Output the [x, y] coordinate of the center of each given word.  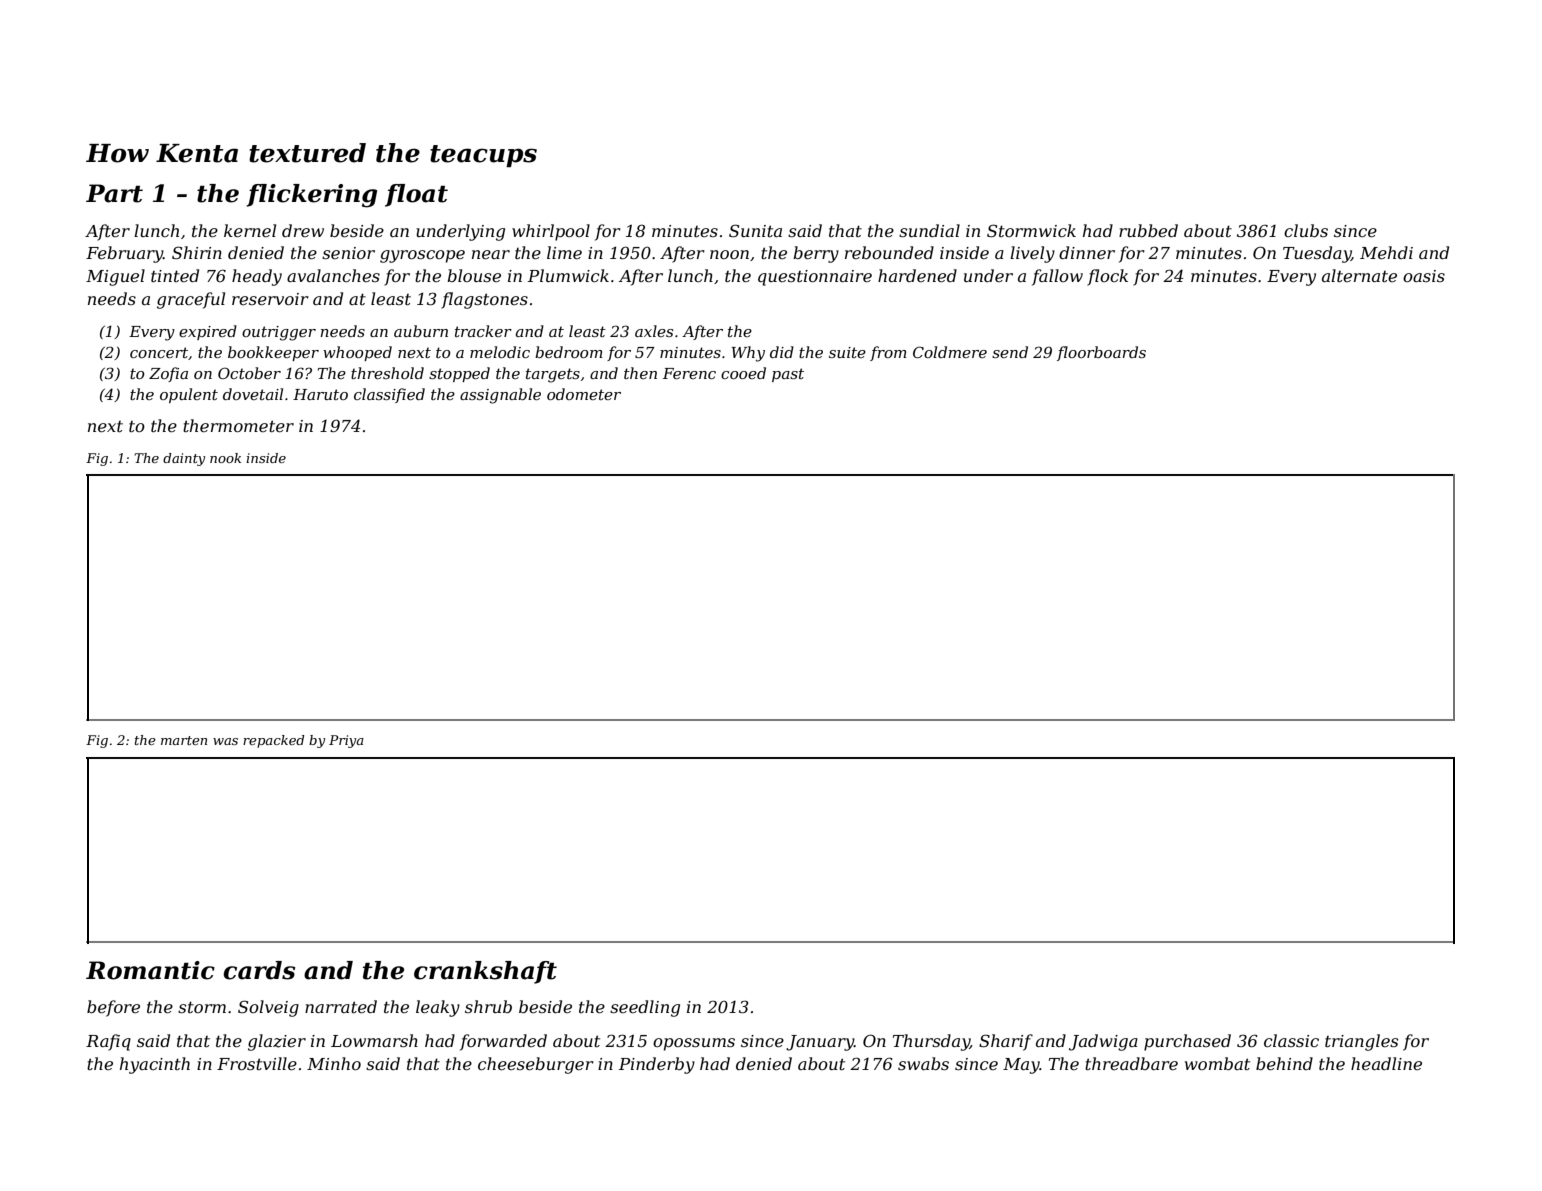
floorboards [1101, 353]
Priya [346, 741]
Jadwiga [1103, 1042]
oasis [1424, 276]
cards [259, 970]
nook [225, 458]
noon [729, 254]
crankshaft [485, 972]
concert [159, 352]
